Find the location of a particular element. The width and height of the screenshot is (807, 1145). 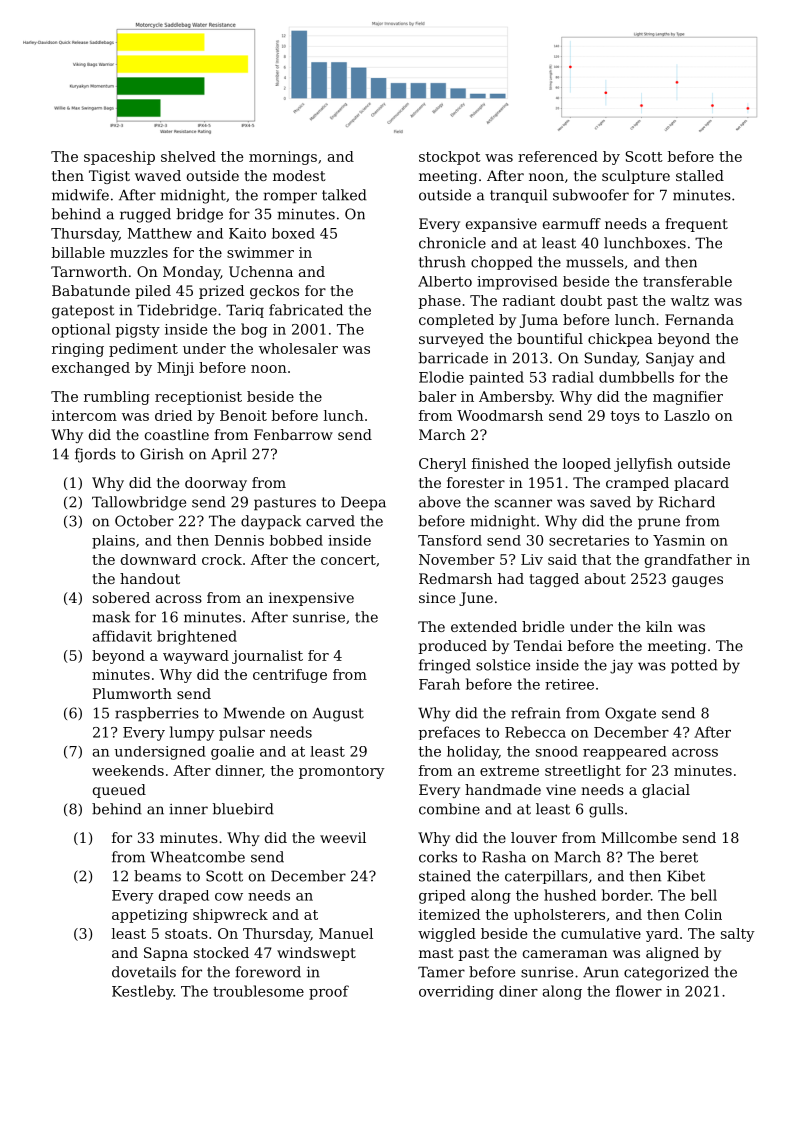

glacial is located at coordinates (666, 791).
